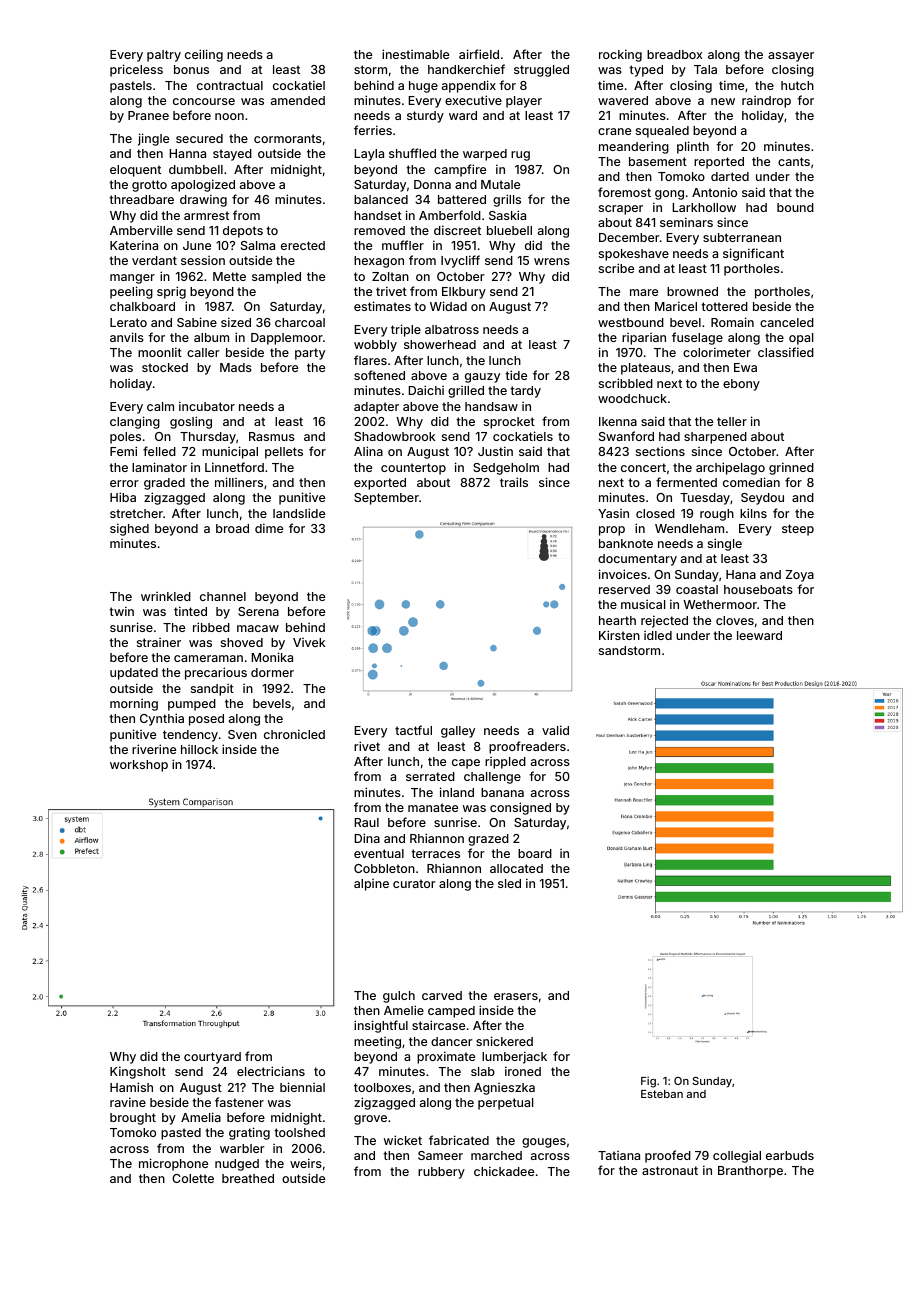 The height and width of the screenshot is (1308, 924). What do you see at coordinates (134, 705) in the screenshot?
I see `morning` at bounding box center [134, 705].
